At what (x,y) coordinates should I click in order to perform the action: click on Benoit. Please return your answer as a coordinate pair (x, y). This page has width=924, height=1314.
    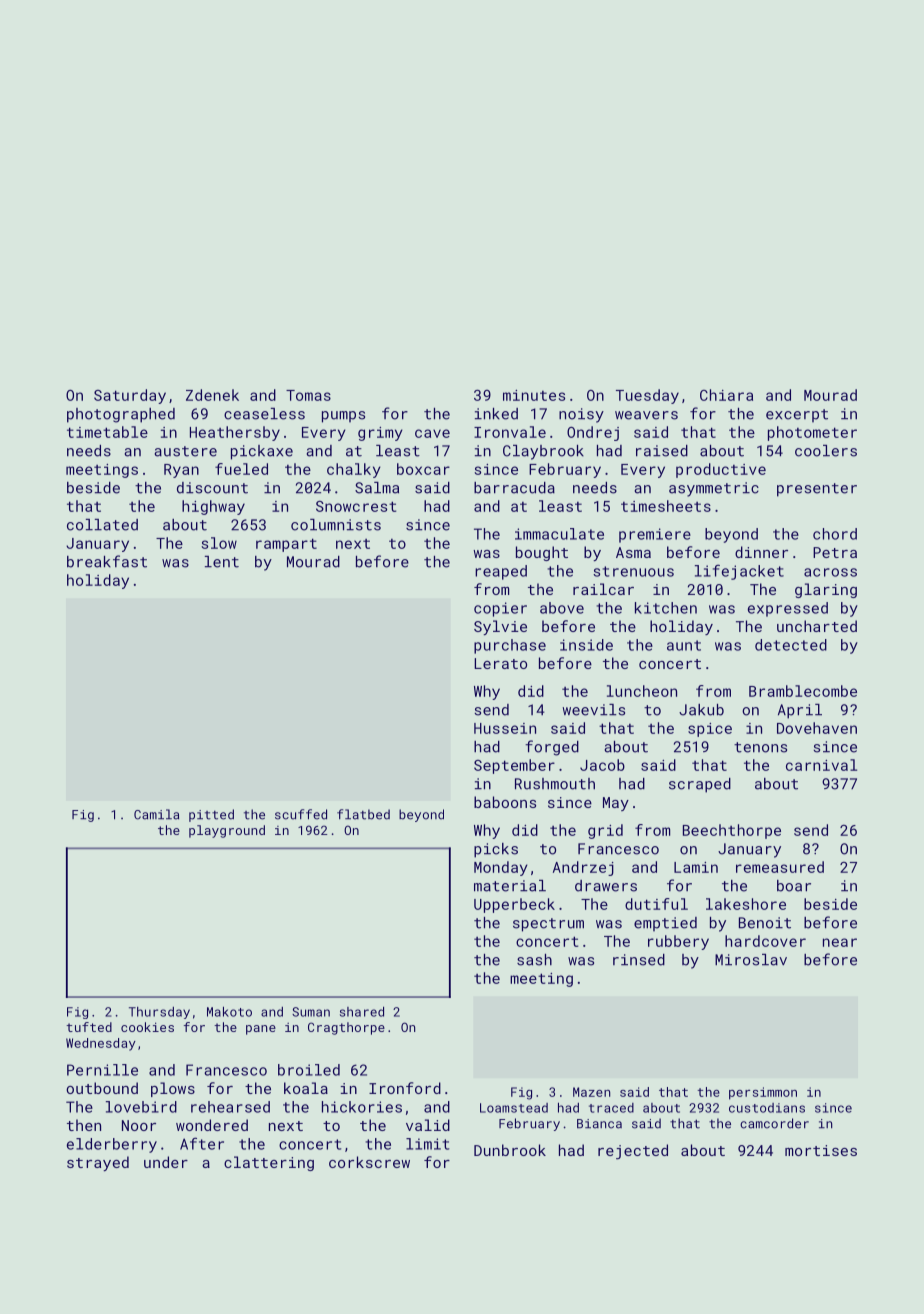
    Looking at the image, I should click on (765, 923).
